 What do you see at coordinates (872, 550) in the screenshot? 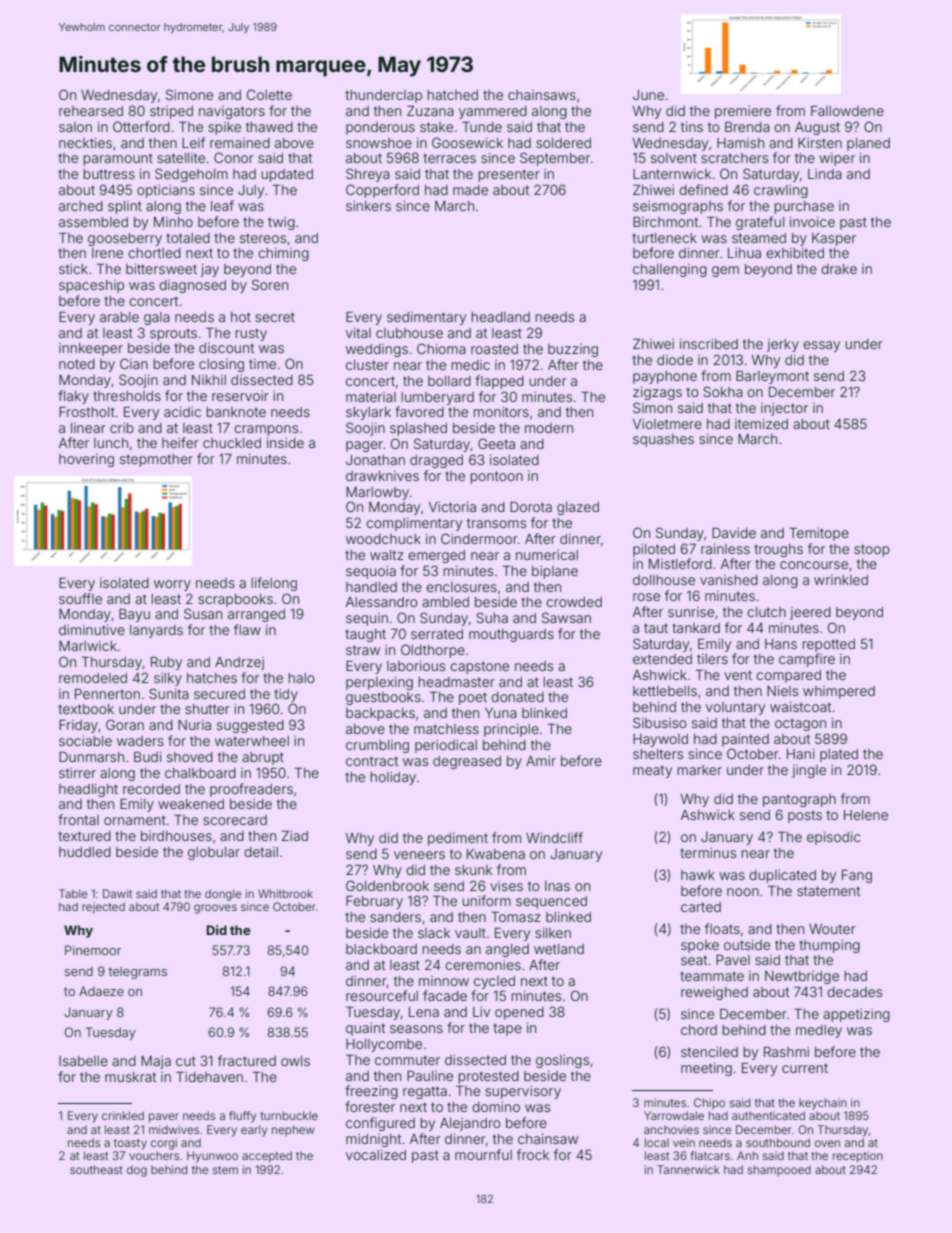
I see `stoop` at bounding box center [872, 550].
